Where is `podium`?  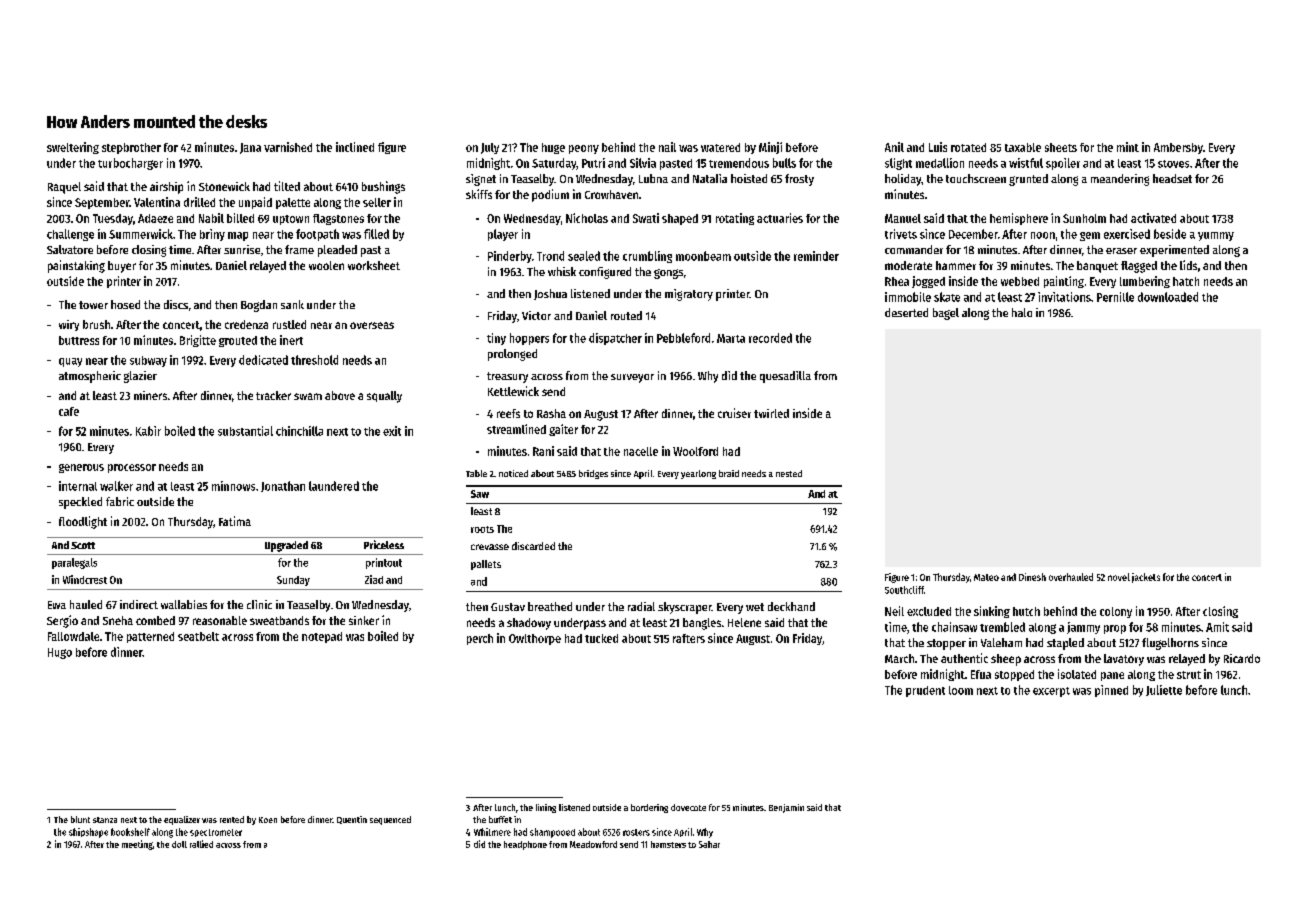
podium is located at coordinates (550, 195).
